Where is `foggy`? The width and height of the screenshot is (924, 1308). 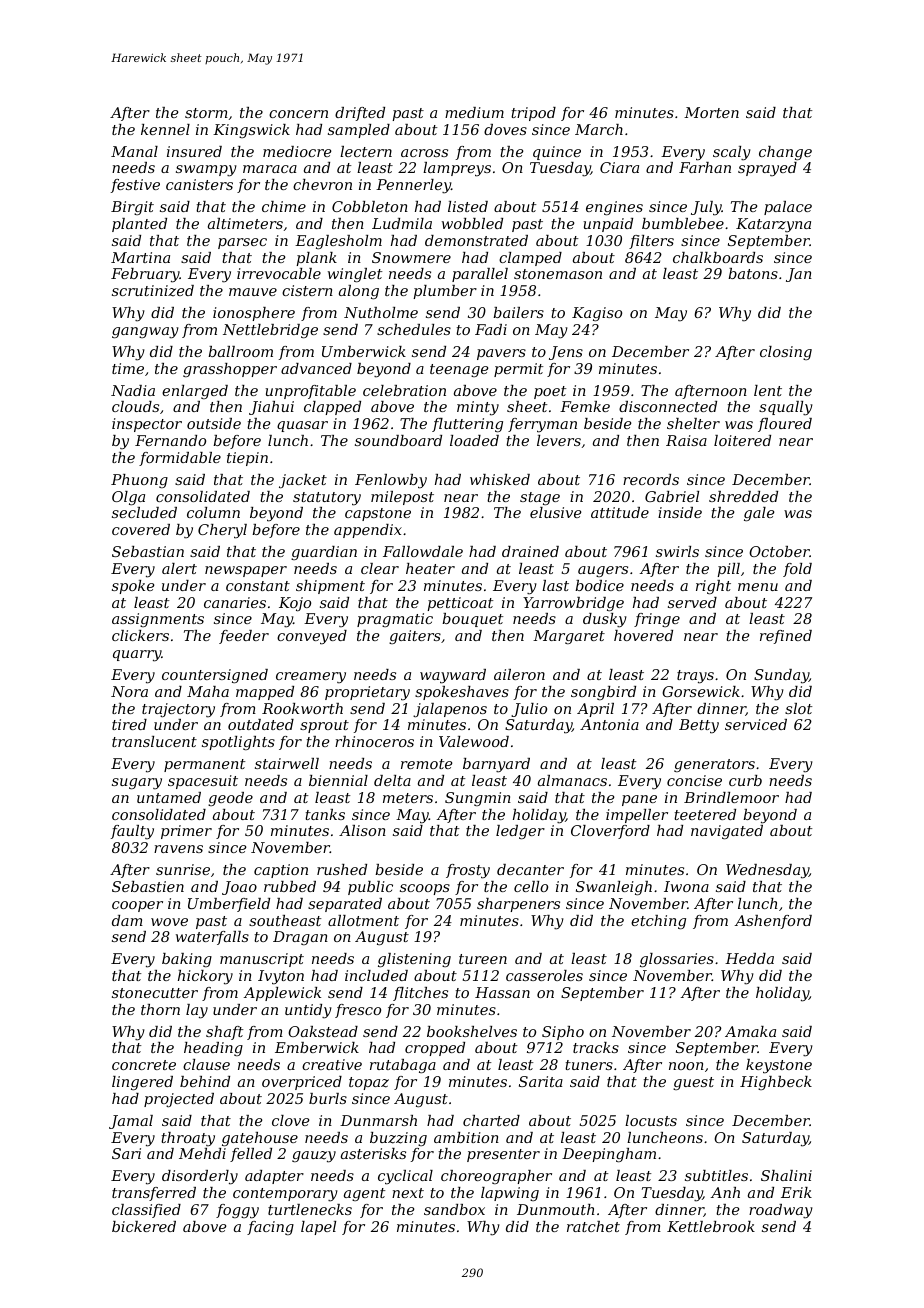 foggy is located at coordinates (237, 1211).
